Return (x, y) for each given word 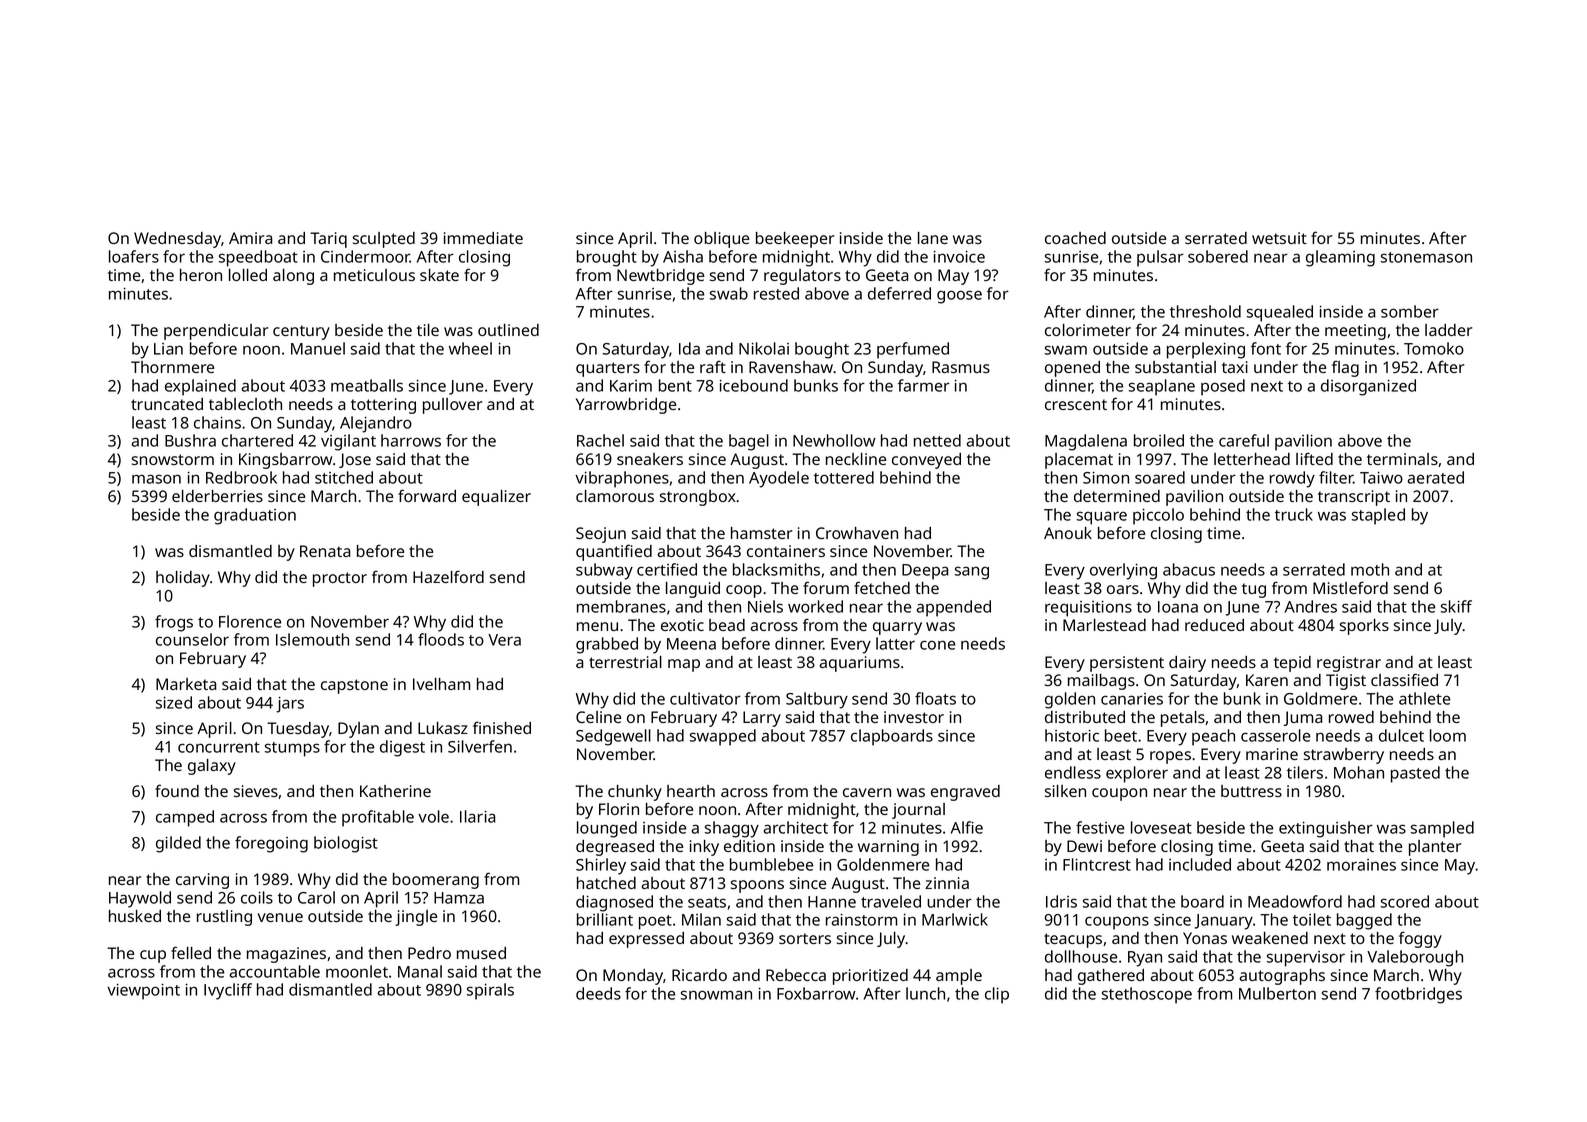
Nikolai (764, 348)
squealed (1280, 313)
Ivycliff (228, 991)
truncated (167, 404)
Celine (598, 717)
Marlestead (1104, 625)
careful (1244, 440)
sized (174, 702)
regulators (802, 277)
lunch (925, 993)
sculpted (384, 240)
